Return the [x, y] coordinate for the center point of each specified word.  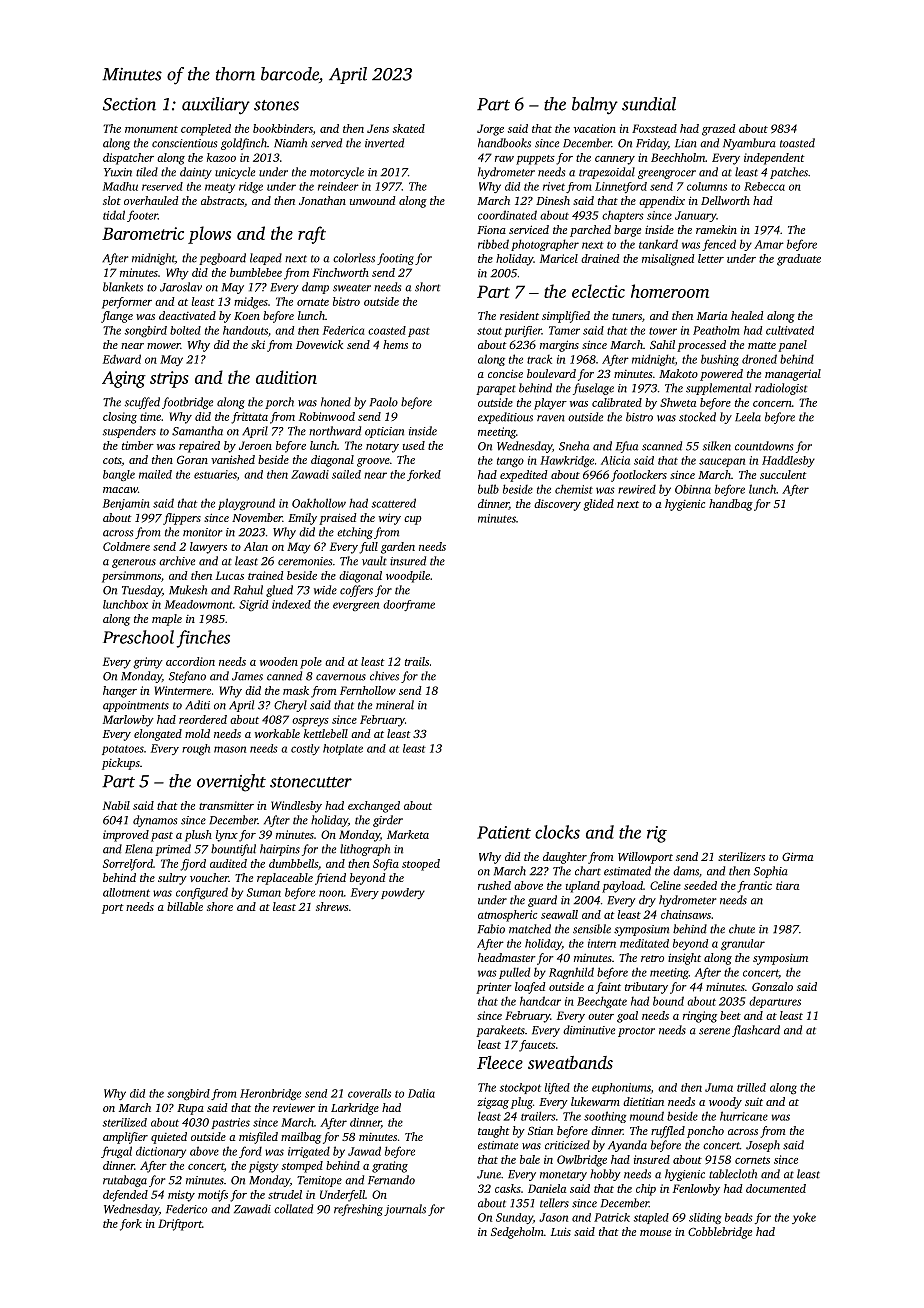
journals [405, 1210]
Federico [186, 1209]
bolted [185, 330]
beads [739, 1217]
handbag [731, 505]
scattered [393, 503]
